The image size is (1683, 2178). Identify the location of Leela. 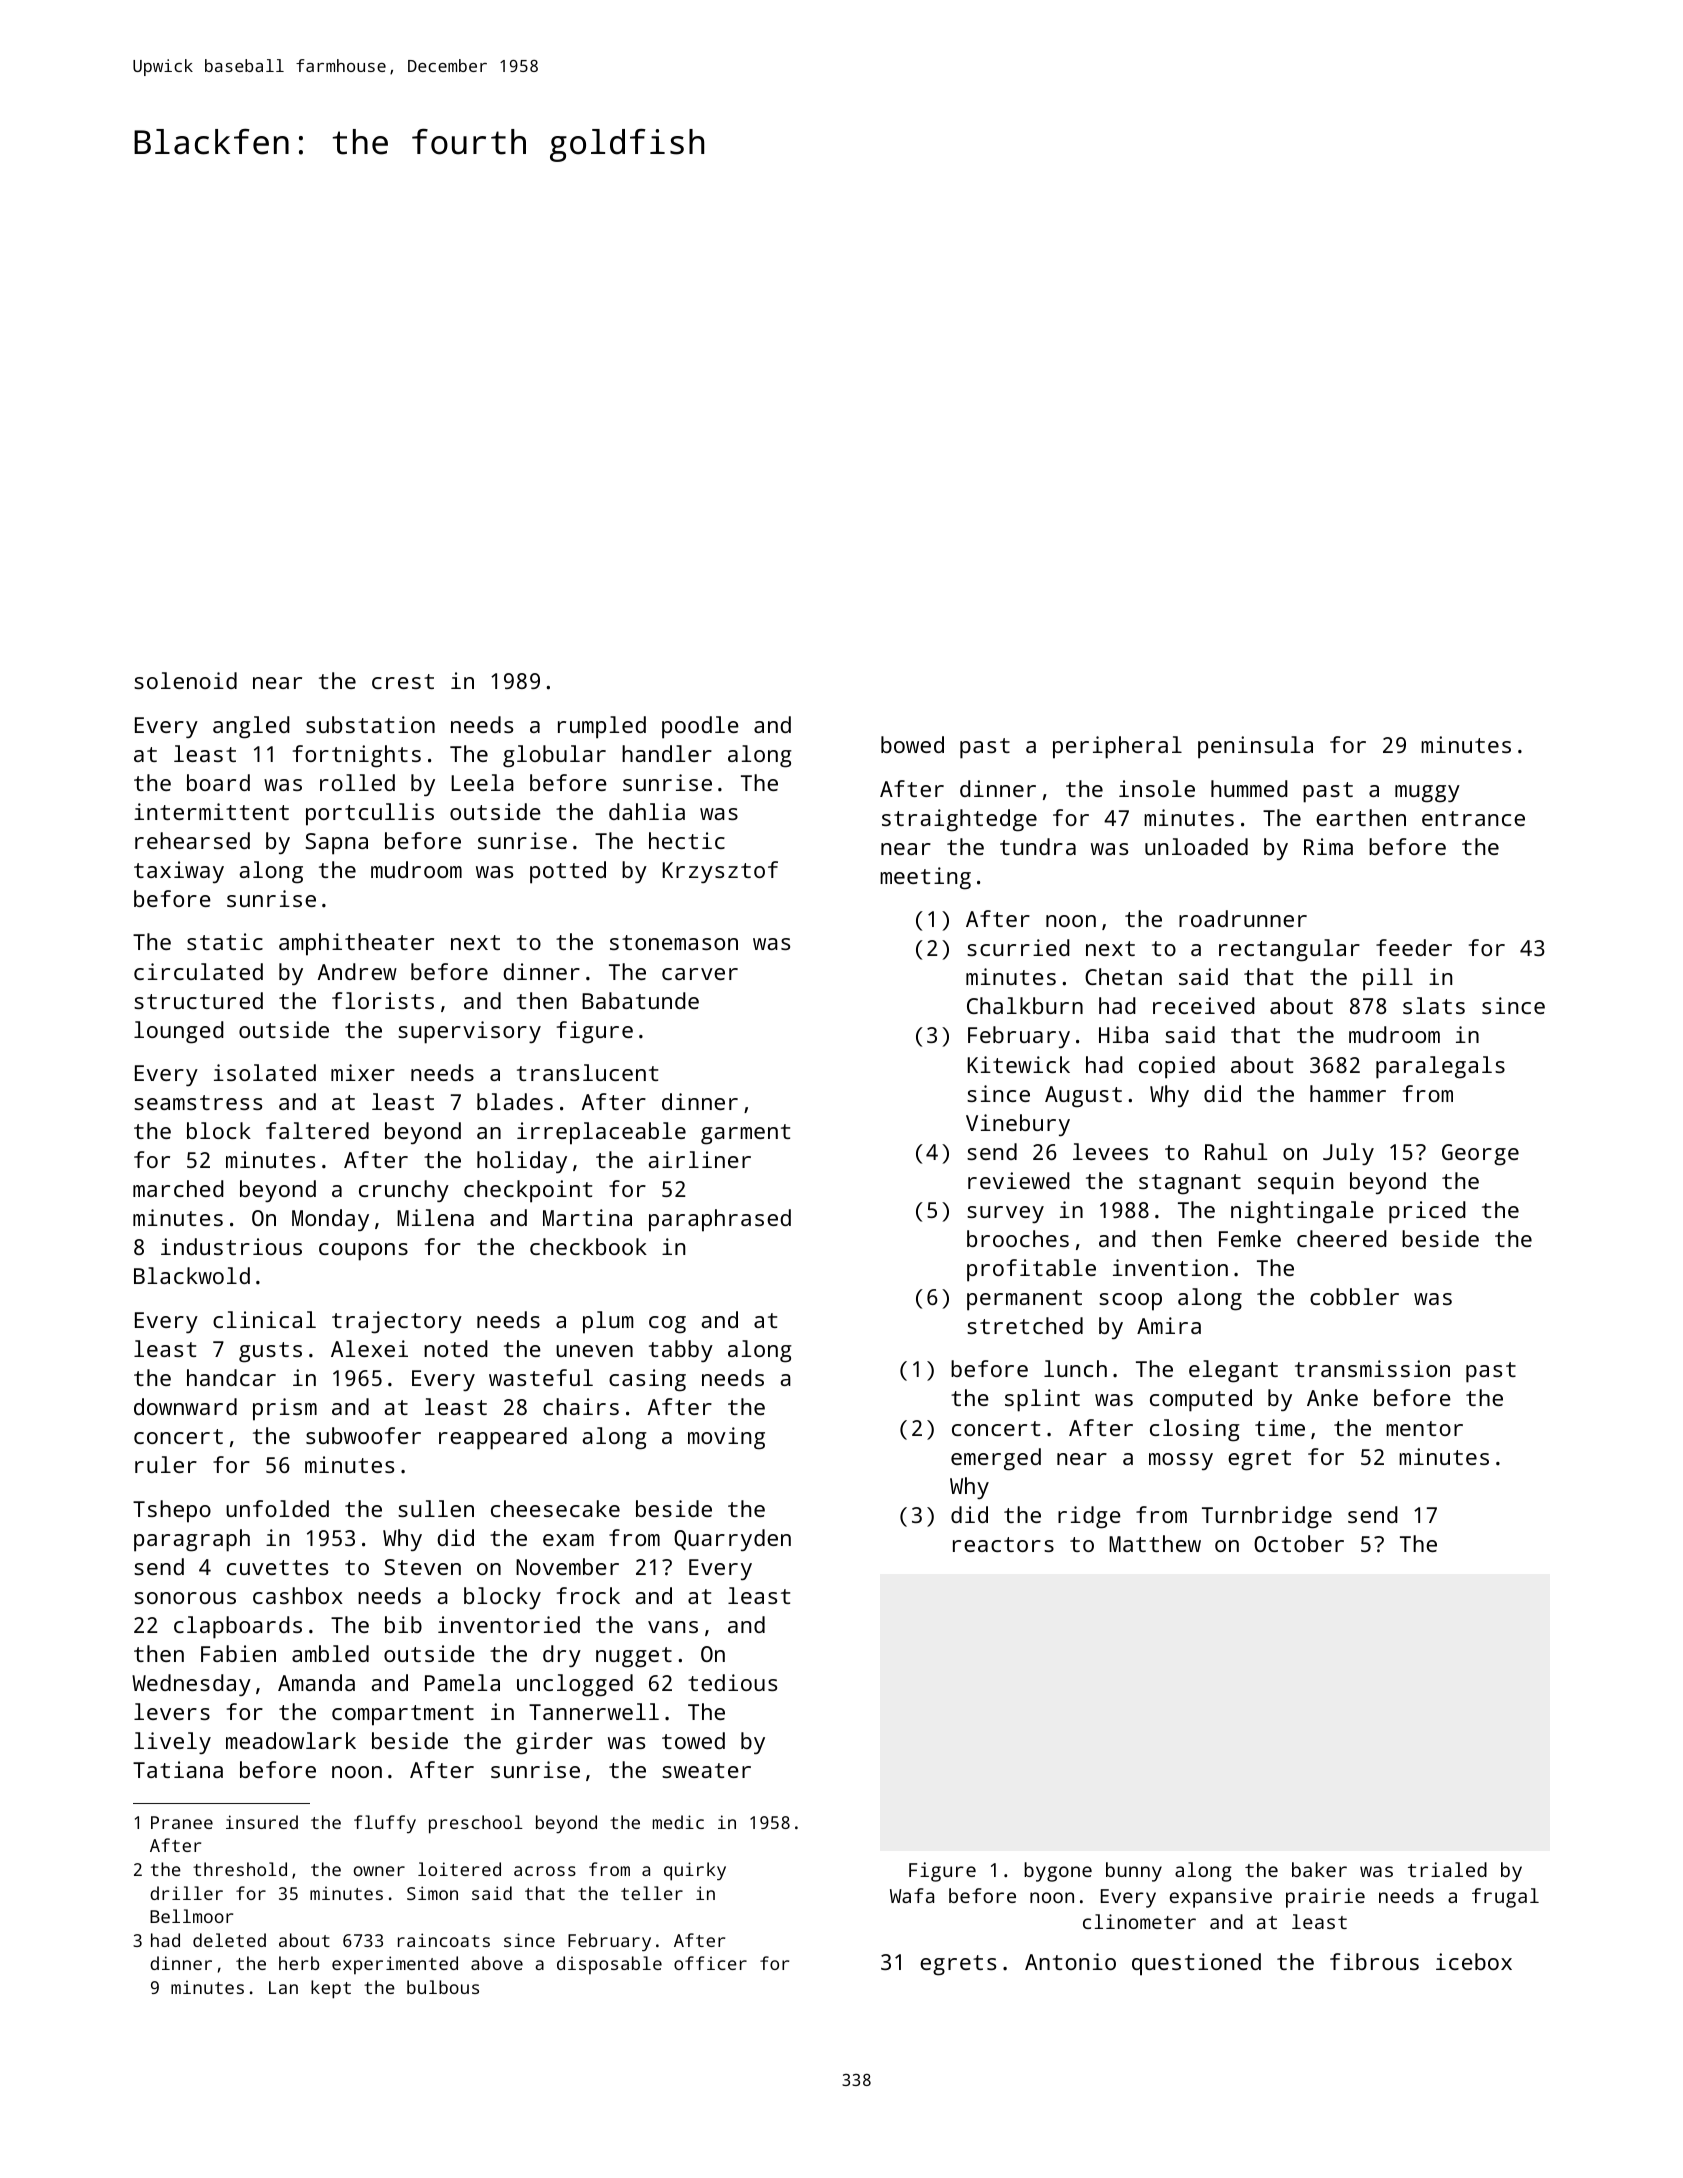
(482, 782).
